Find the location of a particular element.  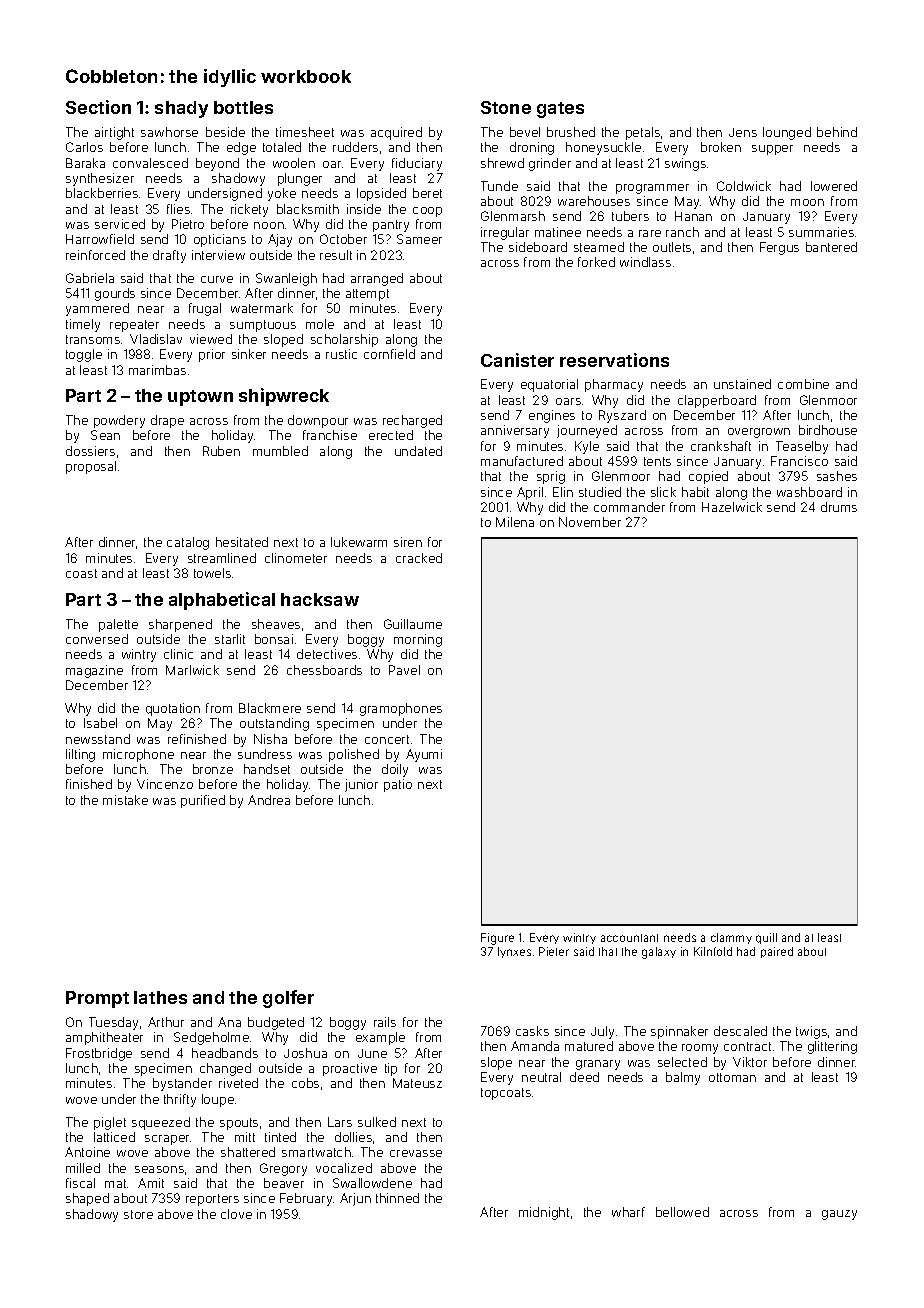

sashes is located at coordinates (837, 476).
